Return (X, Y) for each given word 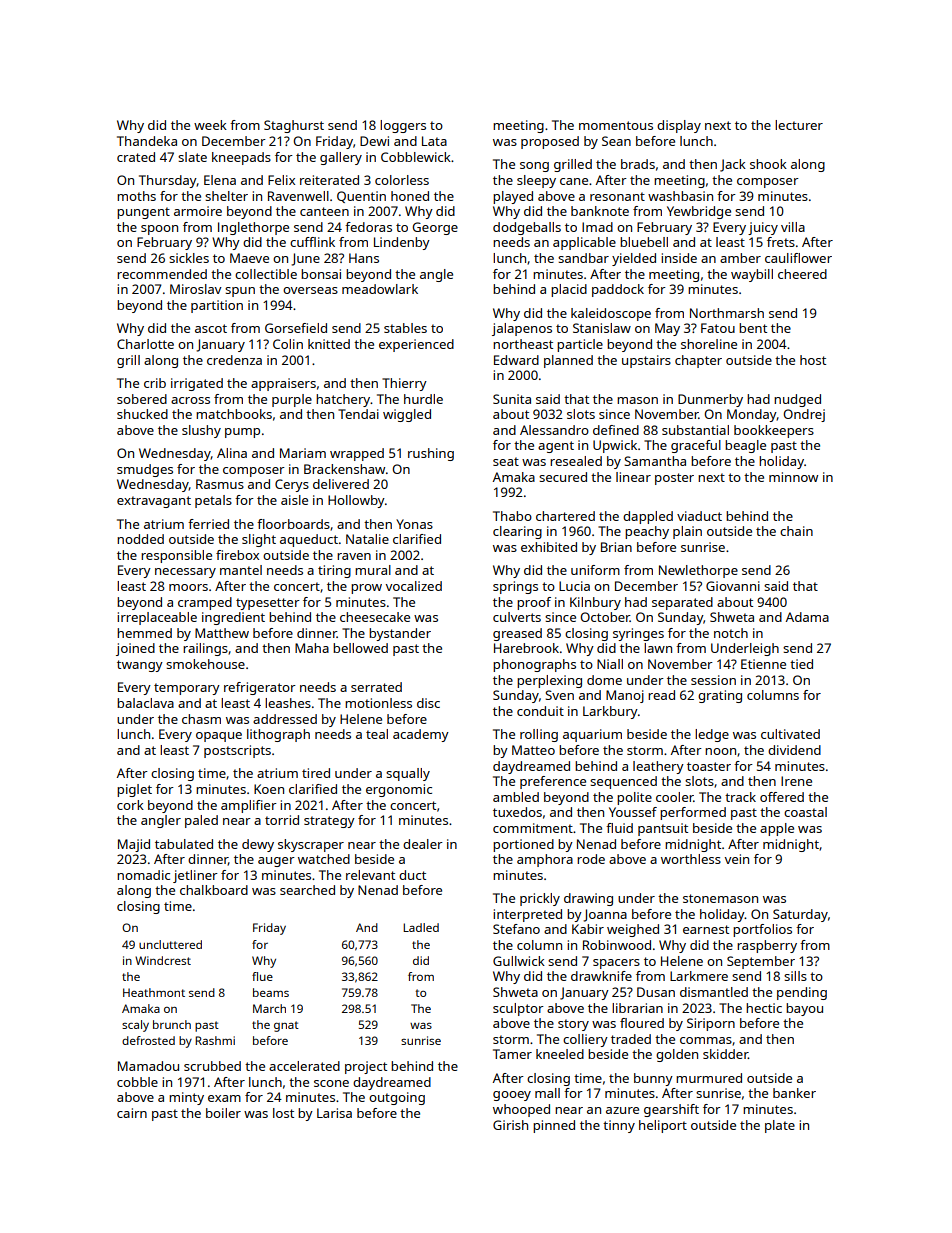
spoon (159, 230)
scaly (135, 1026)
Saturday (800, 915)
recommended (162, 274)
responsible (176, 556)
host (813, 360)
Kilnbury (595, 603)
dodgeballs (527, 228)
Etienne (763, 664)
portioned (523, 845)
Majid (134, 845)
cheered (802, 274)
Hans (364, 258)
